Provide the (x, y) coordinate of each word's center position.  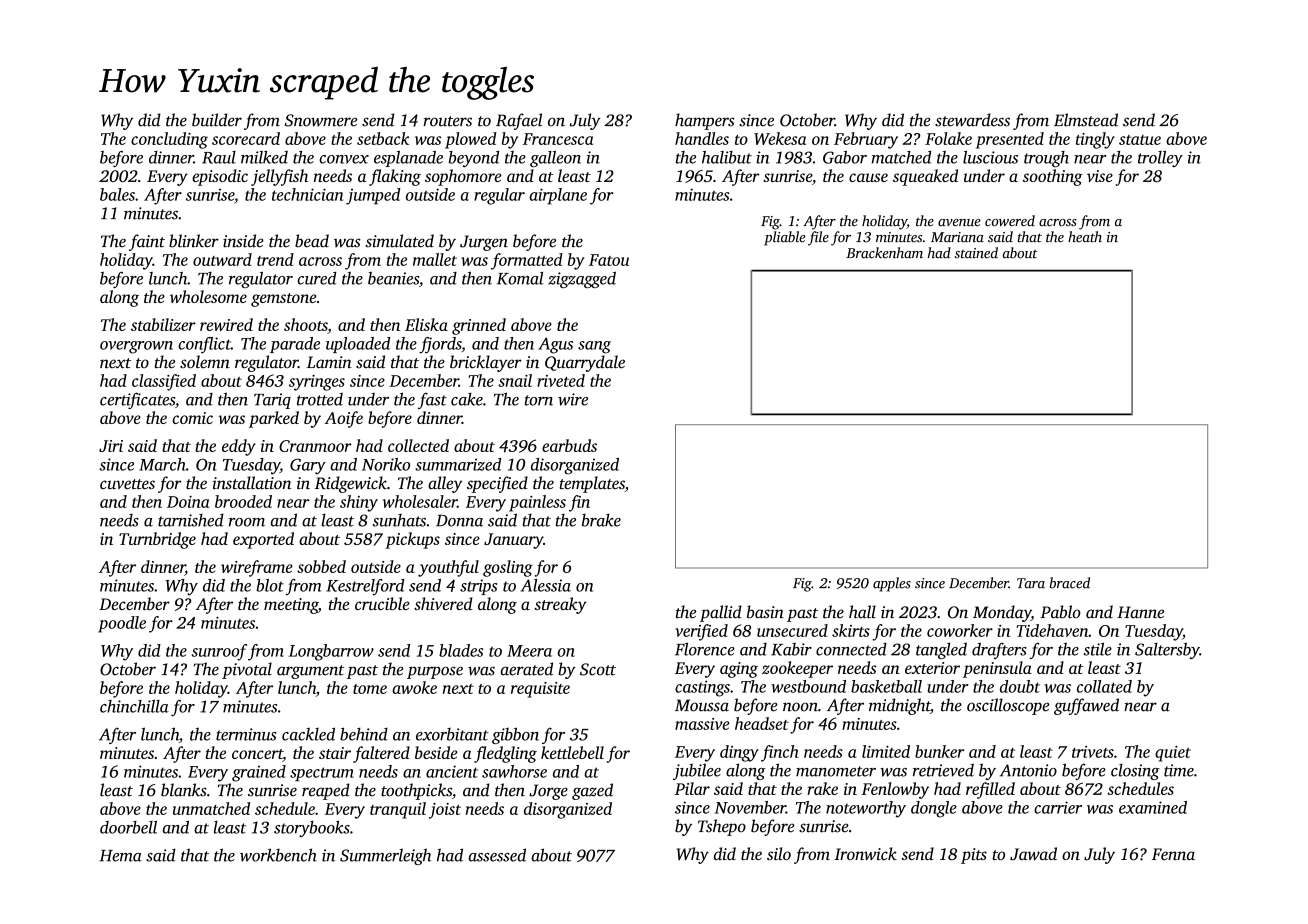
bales (117, 194)
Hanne (1140, 612)
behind (364, 734)
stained (976, 253)
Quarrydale (585, 363)
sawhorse (514, 771)
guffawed (1086, 706)
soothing (1053, 177)
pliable (785, 238)
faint (147, 242)
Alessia (546, 585)
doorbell (128, 827)
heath (1085, 236)
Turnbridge (157, 540)
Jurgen (484, 243)
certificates (137, 400)
